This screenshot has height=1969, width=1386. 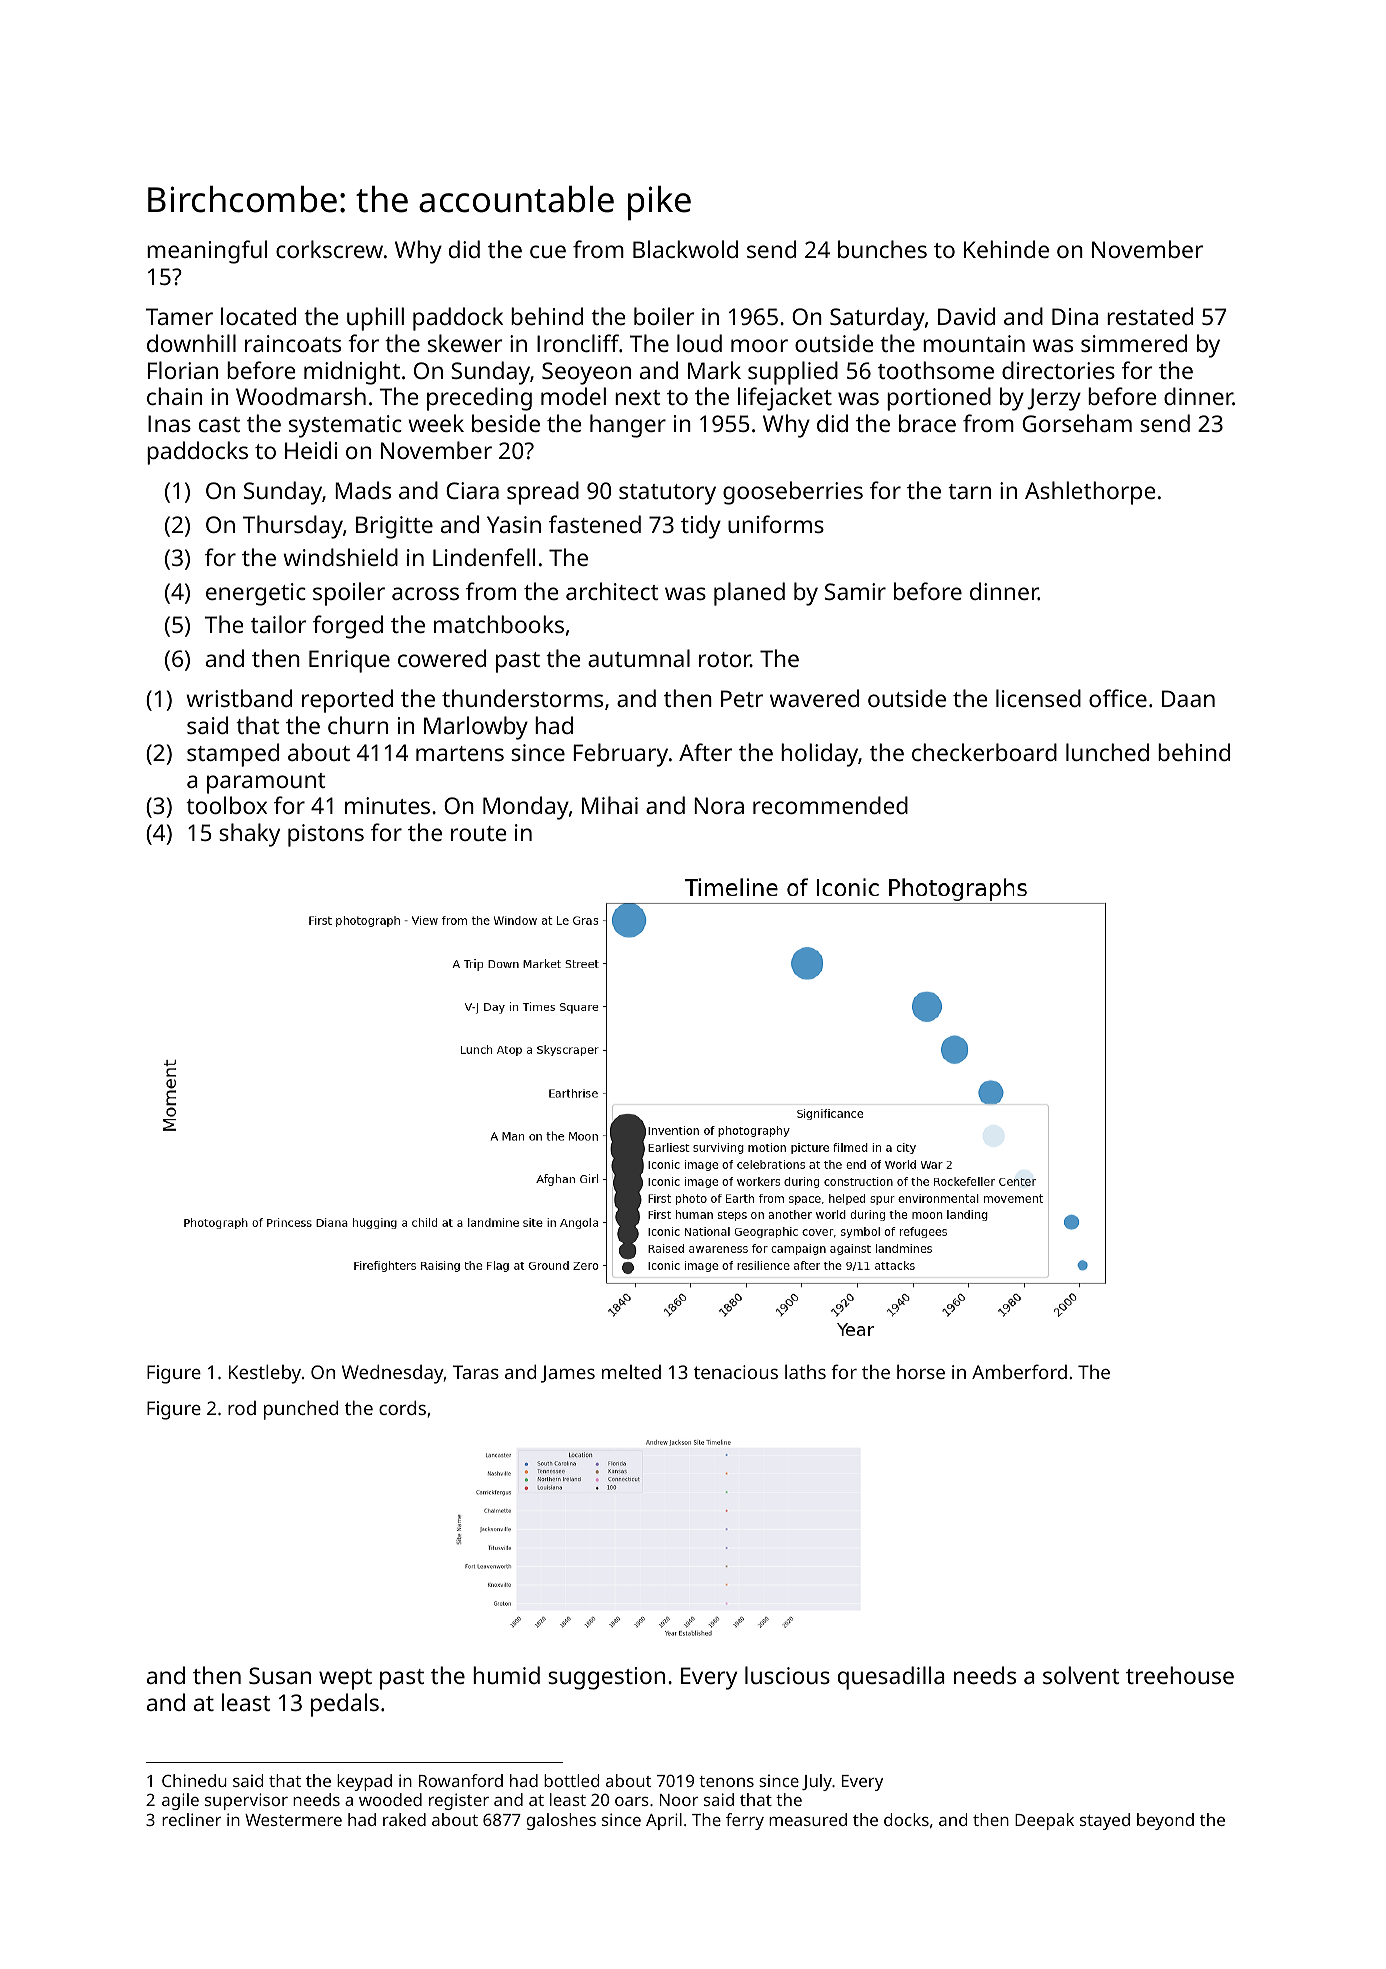 What do you see at coordinates (242, 1407) in the screenshot?
I see `rod` at bounding box center [242, 1407].
